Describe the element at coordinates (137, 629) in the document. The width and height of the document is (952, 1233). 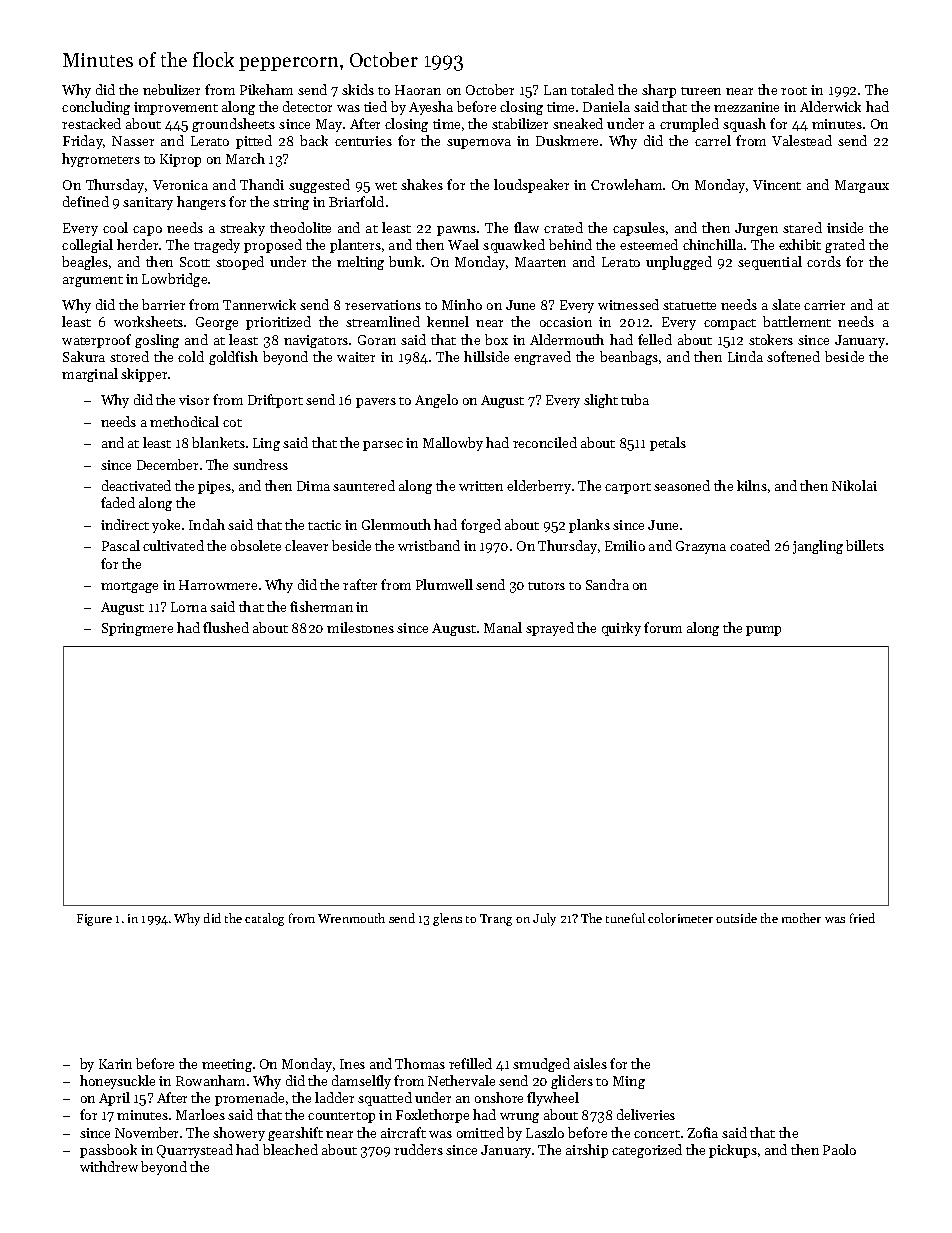
I see `Springmere` at that location.
